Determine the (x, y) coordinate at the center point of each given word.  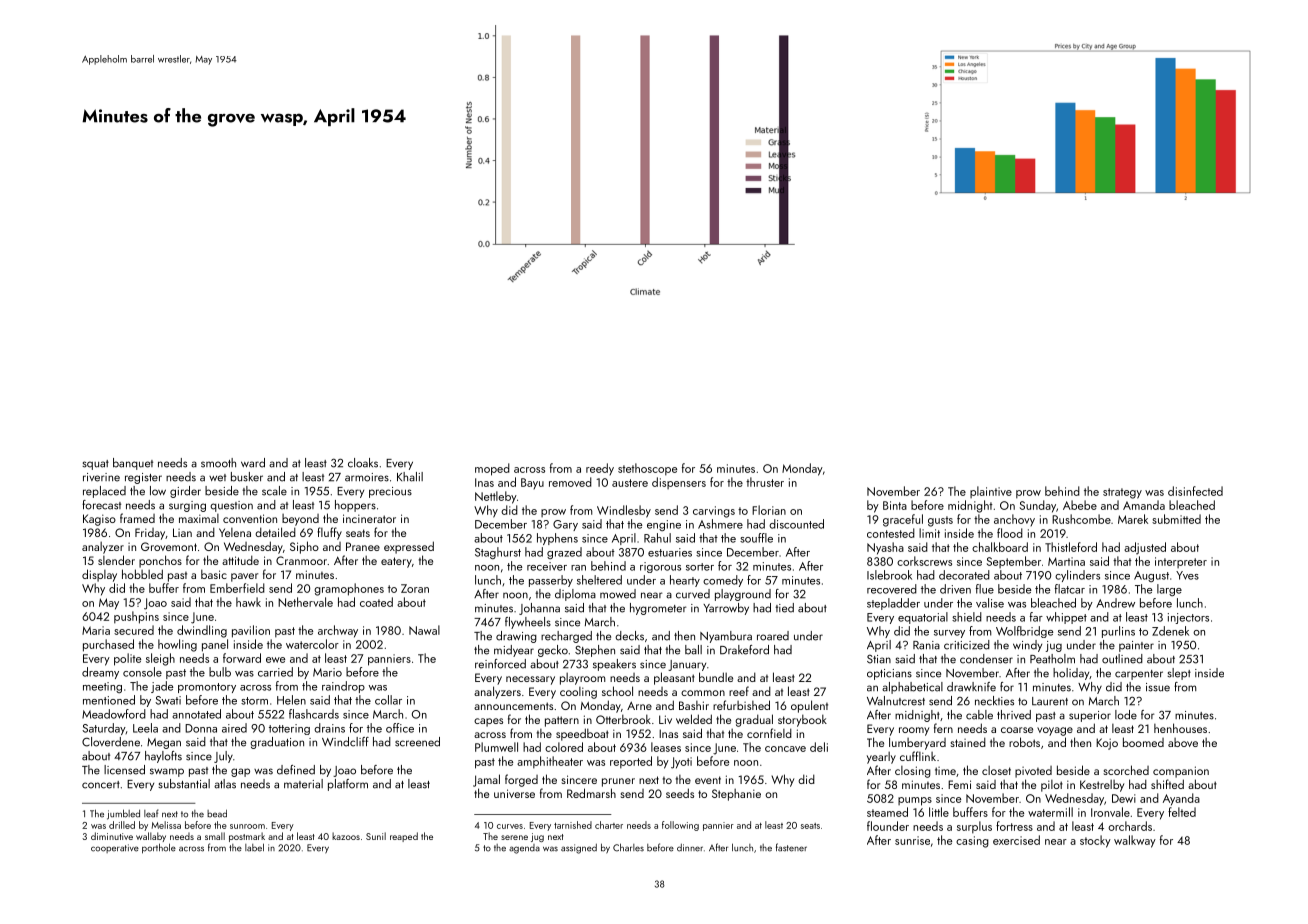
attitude (240, 560)
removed (570, 482)
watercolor (312, 644)
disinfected (1195, 491)
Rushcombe (1081, 519)
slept (1179, 674)
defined (296, 770)
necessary (530, 680)
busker (247, 477)
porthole (159, 848)
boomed (1143, 742)
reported (631, 762)
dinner (690, 848)
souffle (756, 538)
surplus (974, 827)
